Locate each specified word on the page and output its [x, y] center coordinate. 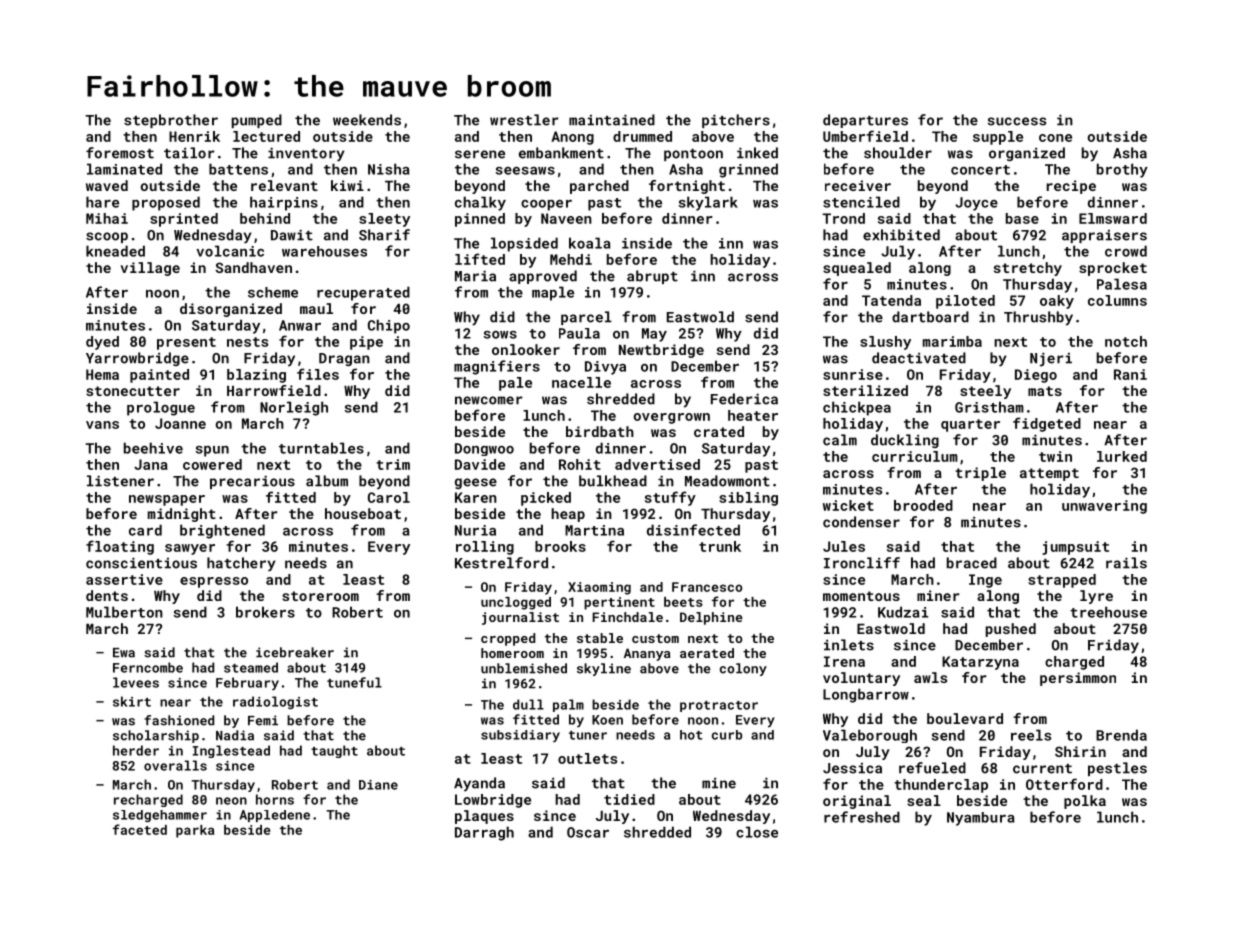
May [654, 335]
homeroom [512, 653]
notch [1126, 341]
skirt [132, 701]
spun [212, 451]
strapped [1062, 581]
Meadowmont [727, 481]
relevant [284, 185]
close [757, 832]
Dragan [344, 359]
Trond [843, 218]
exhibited [901, 235]
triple [980, 474]
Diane [378, 785]
